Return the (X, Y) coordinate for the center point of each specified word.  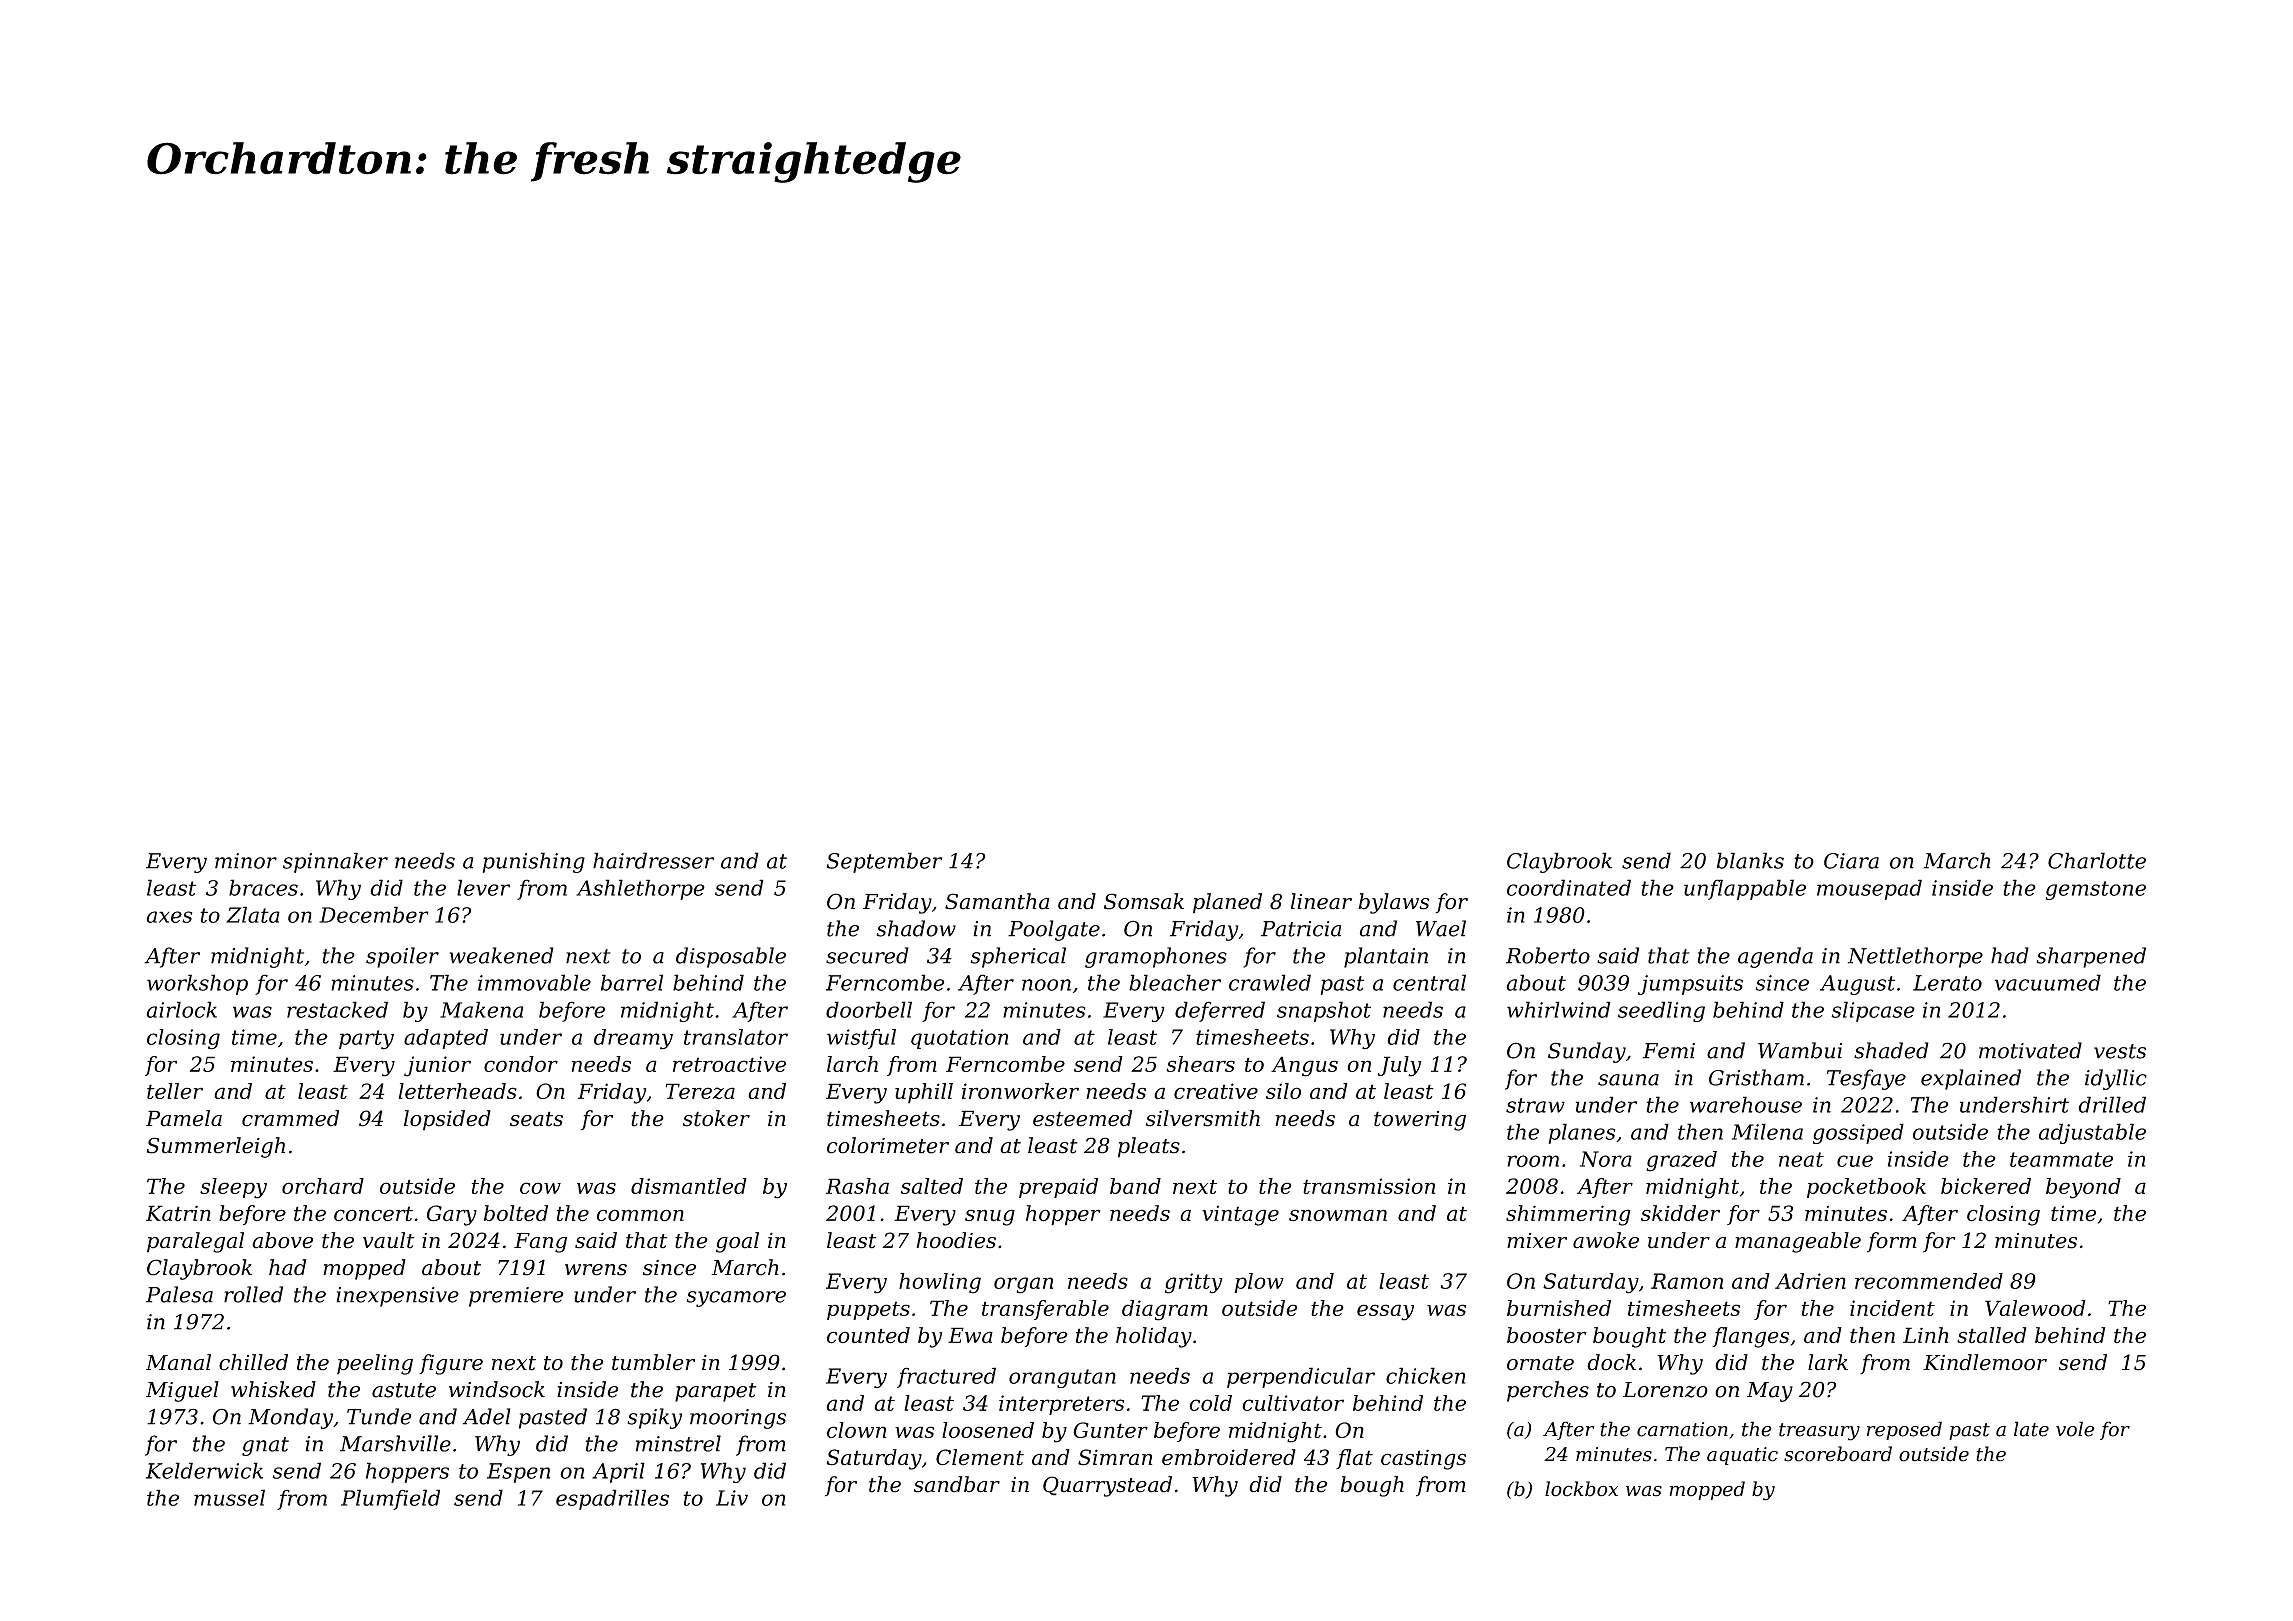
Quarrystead (1107, 1486)
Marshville (395, 1443)
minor (246, 861)
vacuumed (2048, 982)
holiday (1154, 1337)
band (1135, 1186)
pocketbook (1866, 1188)
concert (373, 1214)
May (1770, 1392)
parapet (715, 1392)
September (884, 862)
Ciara (1851, 861)
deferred (1220, 1011)
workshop (197, 984)
